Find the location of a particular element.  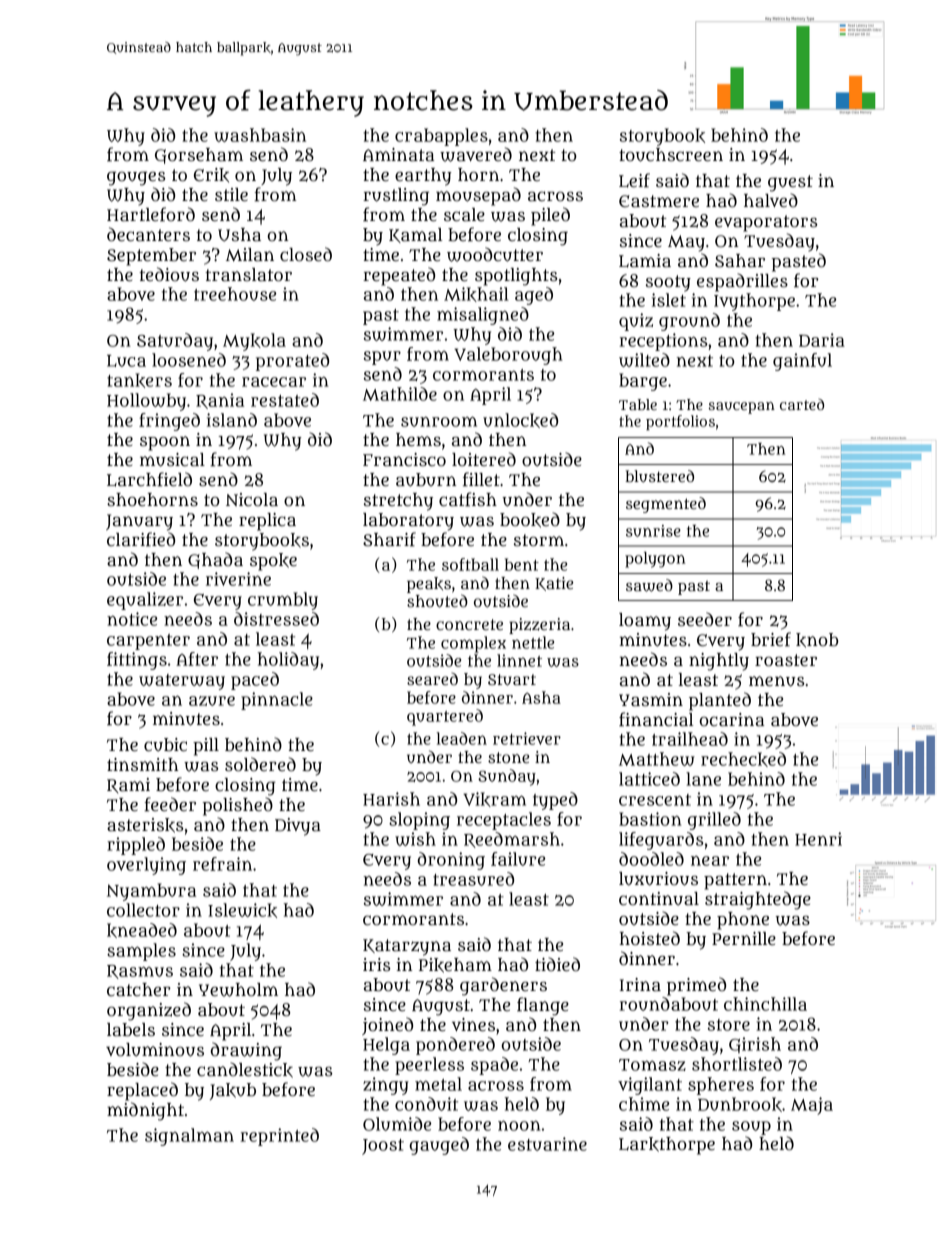

crabapples is located at coordinates (441, 137).
